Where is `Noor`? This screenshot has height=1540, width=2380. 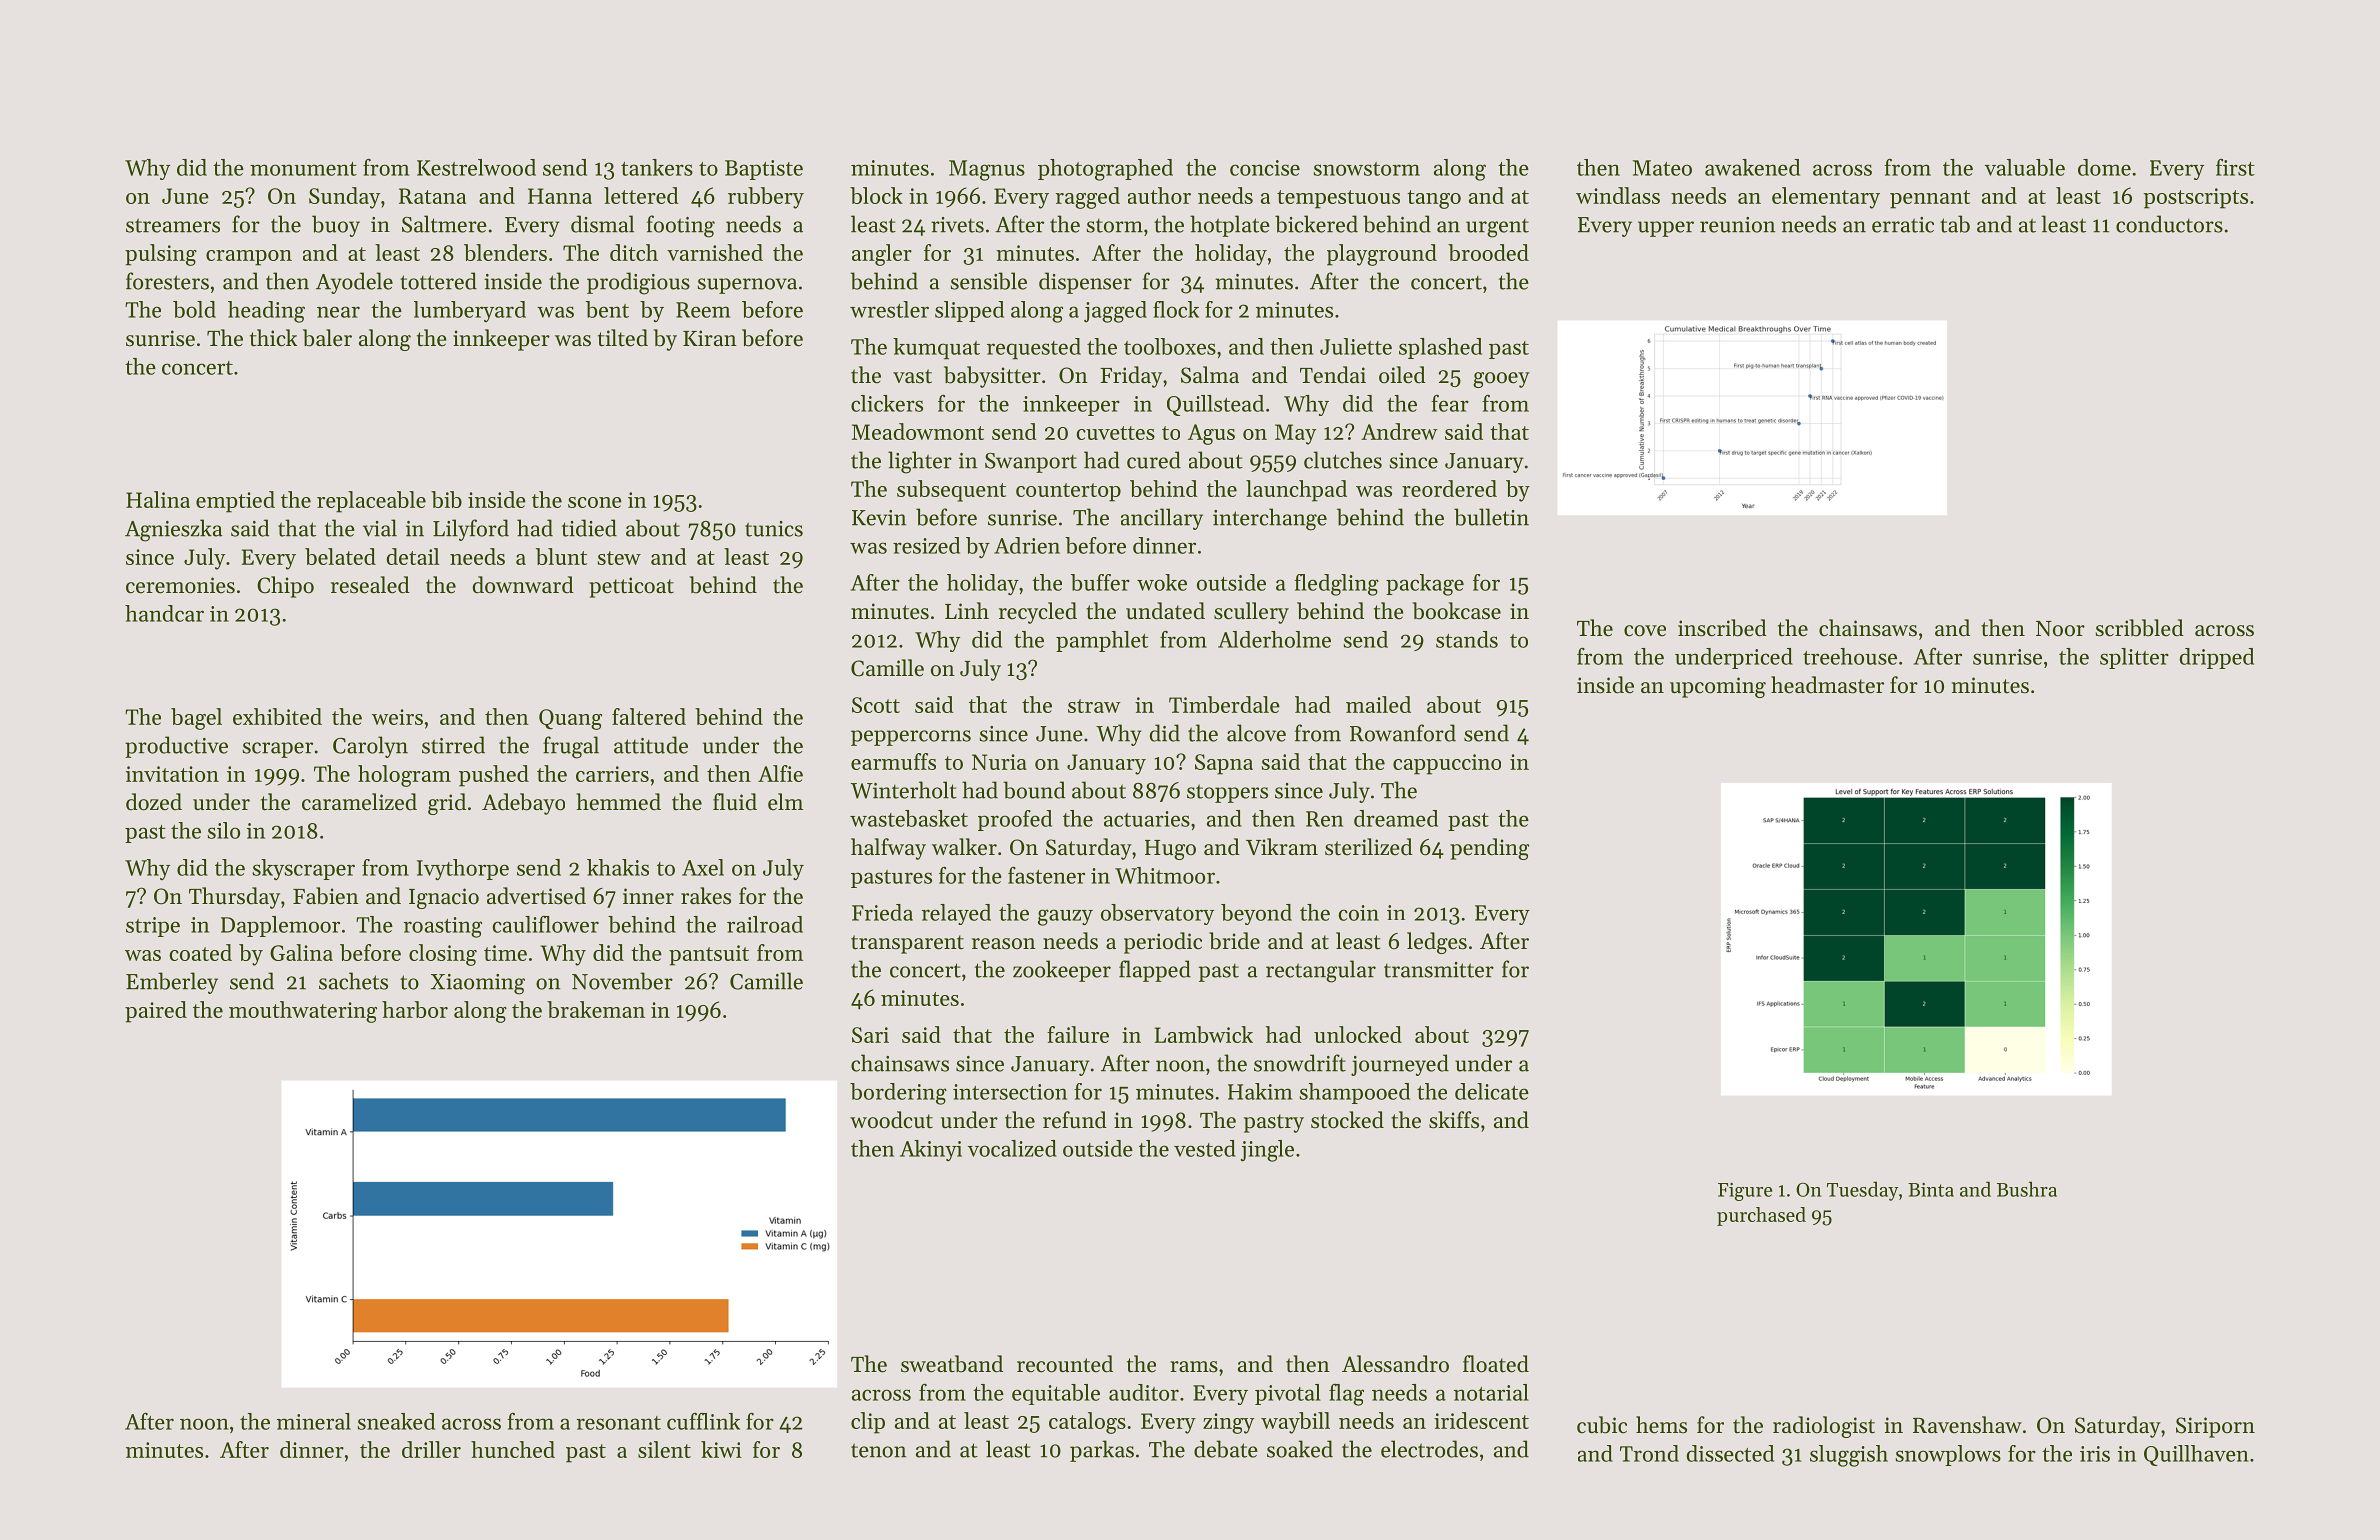
Noor is located at coordinates (2060, 629).
